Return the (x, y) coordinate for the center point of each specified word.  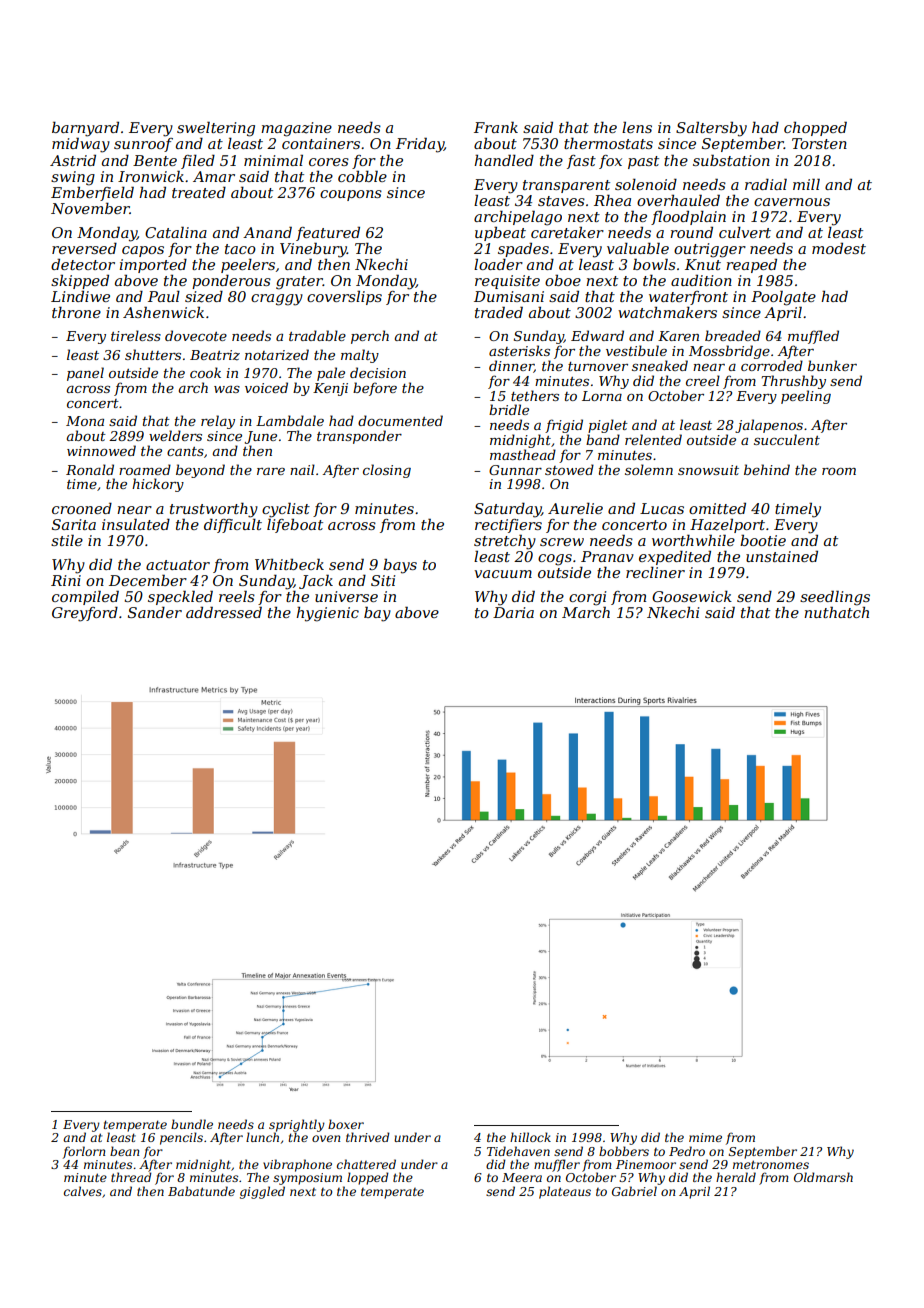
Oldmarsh (823, 1177)
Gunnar (515, 470)
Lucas (662, 508)
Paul (164, 296)
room (839, 471)
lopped (368, 1178)
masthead (523, 454)
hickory (158, 485)
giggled (262, 1192)
